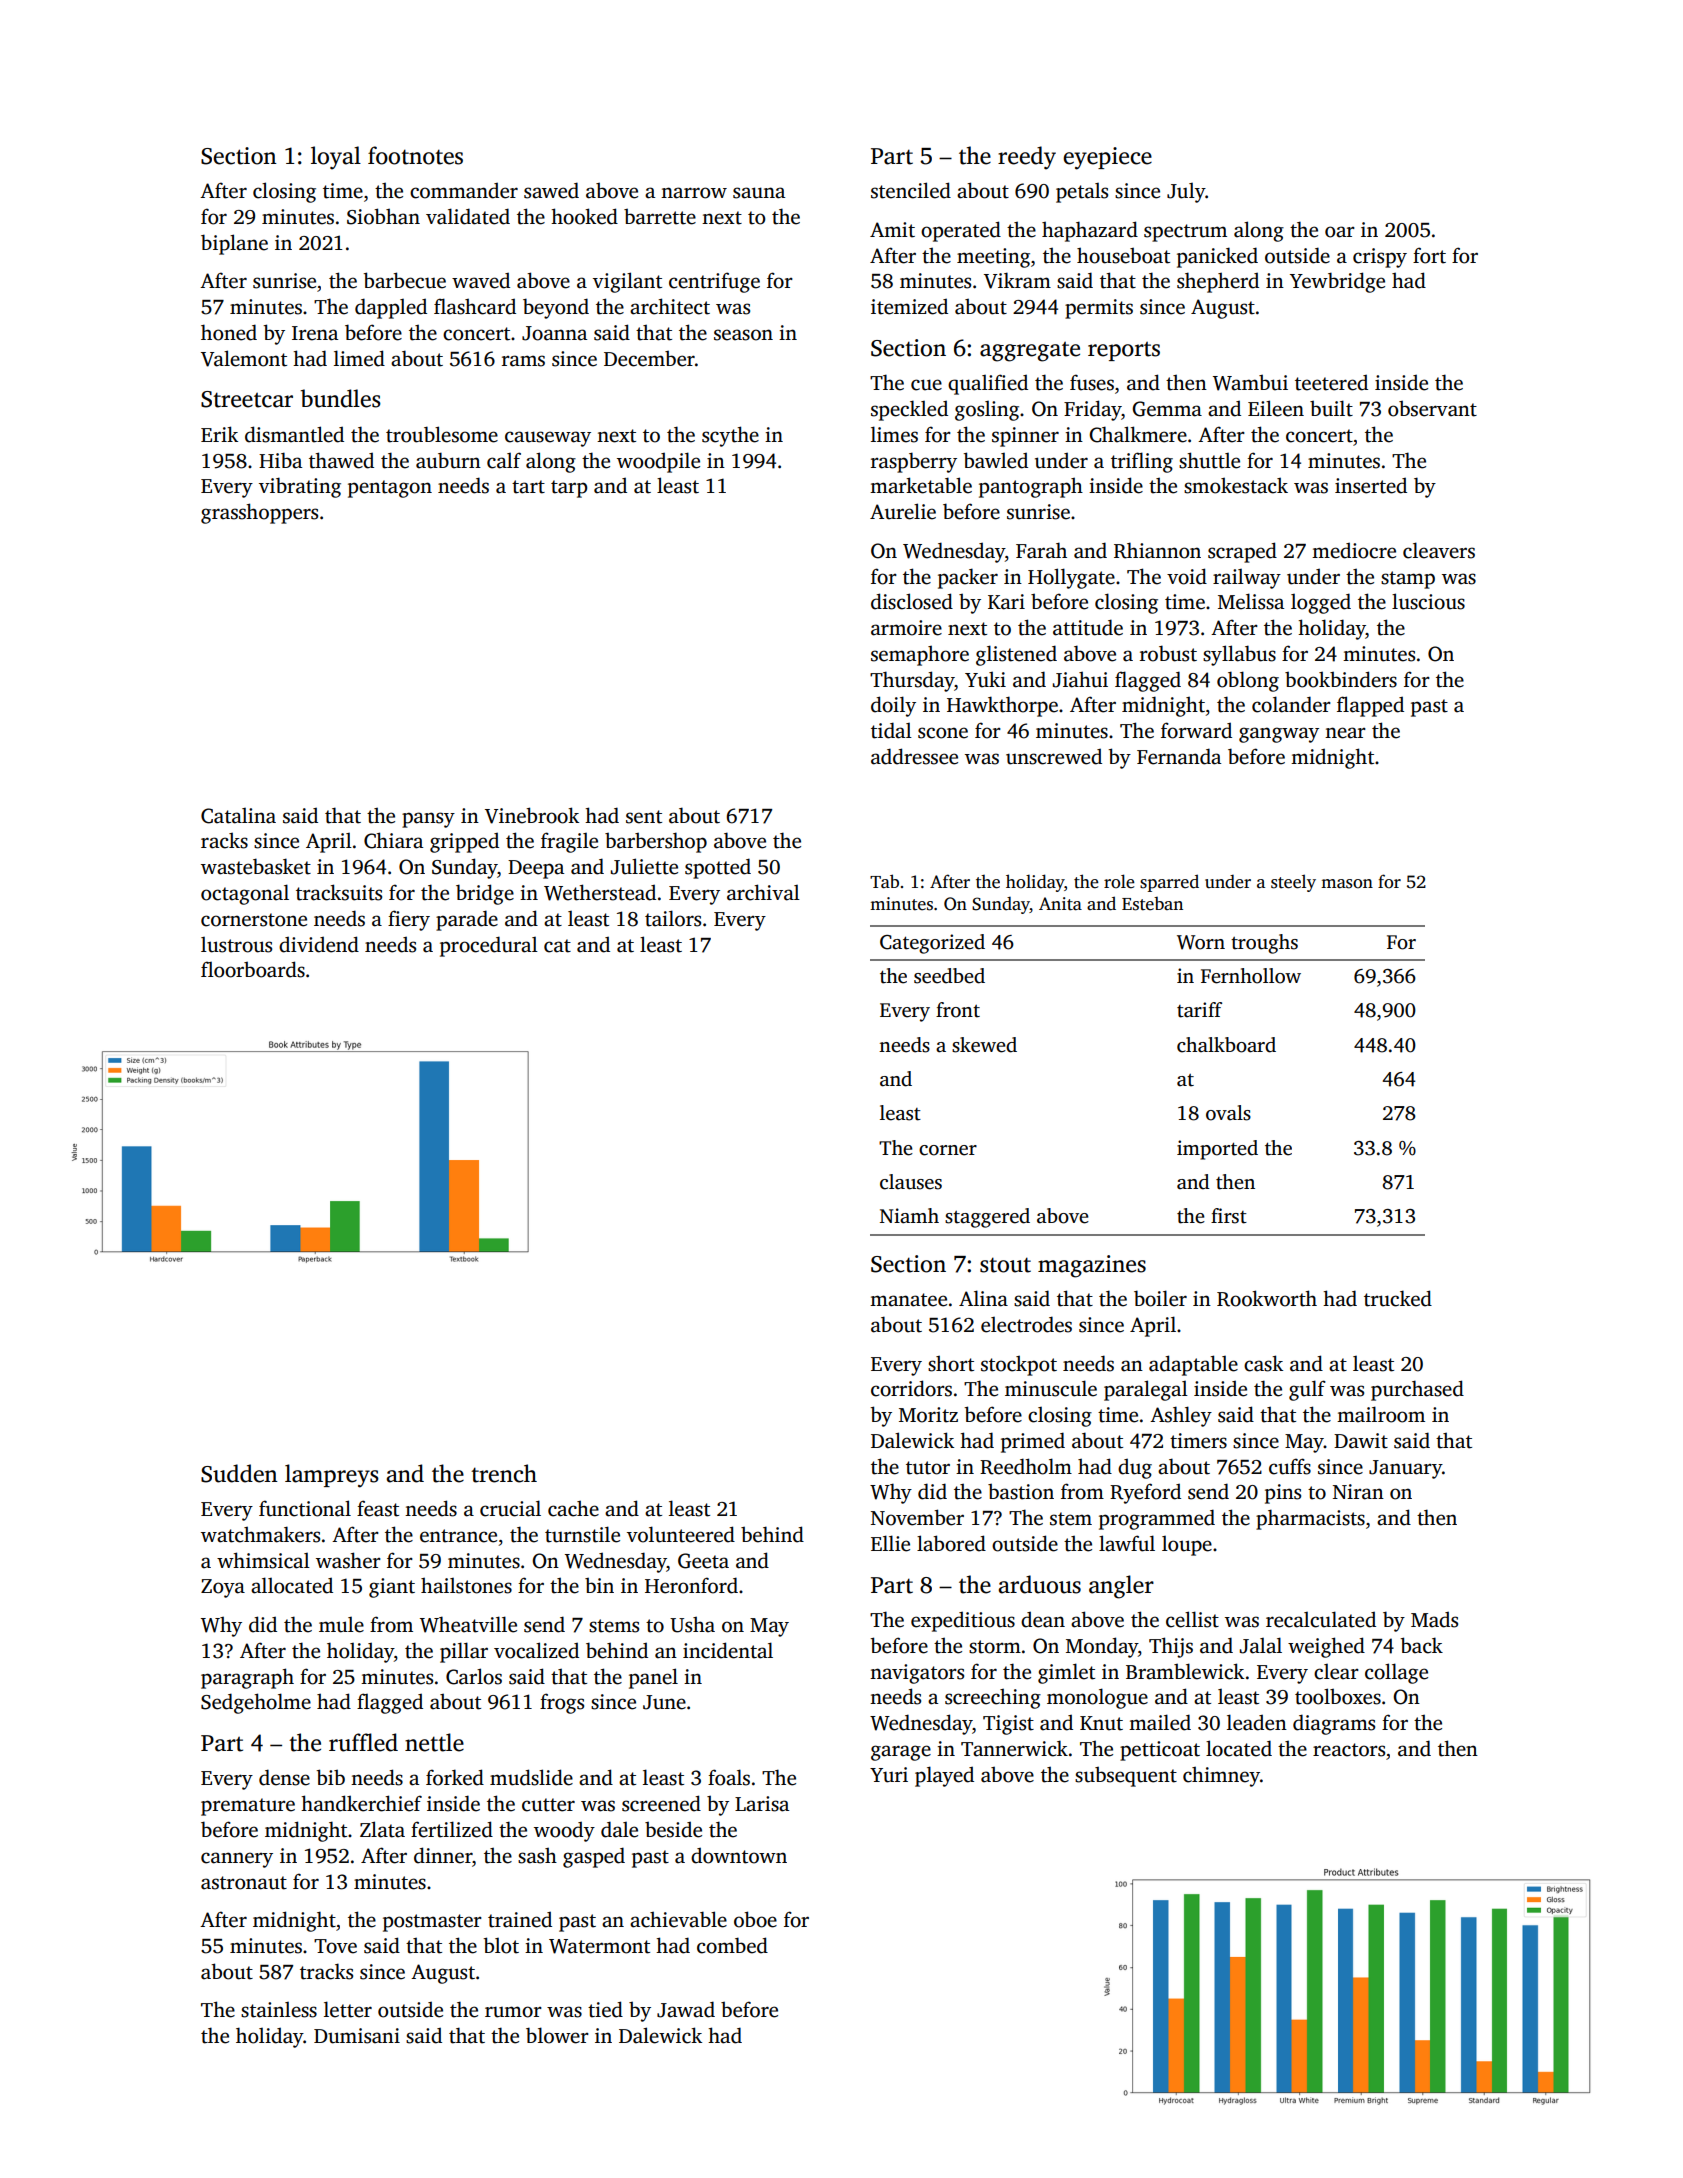 This page has width=1683, height=2178. What do you see at coordinates (357, 2036) in the page?
I see `Dumisani` at bounding box center [357, 2036].
